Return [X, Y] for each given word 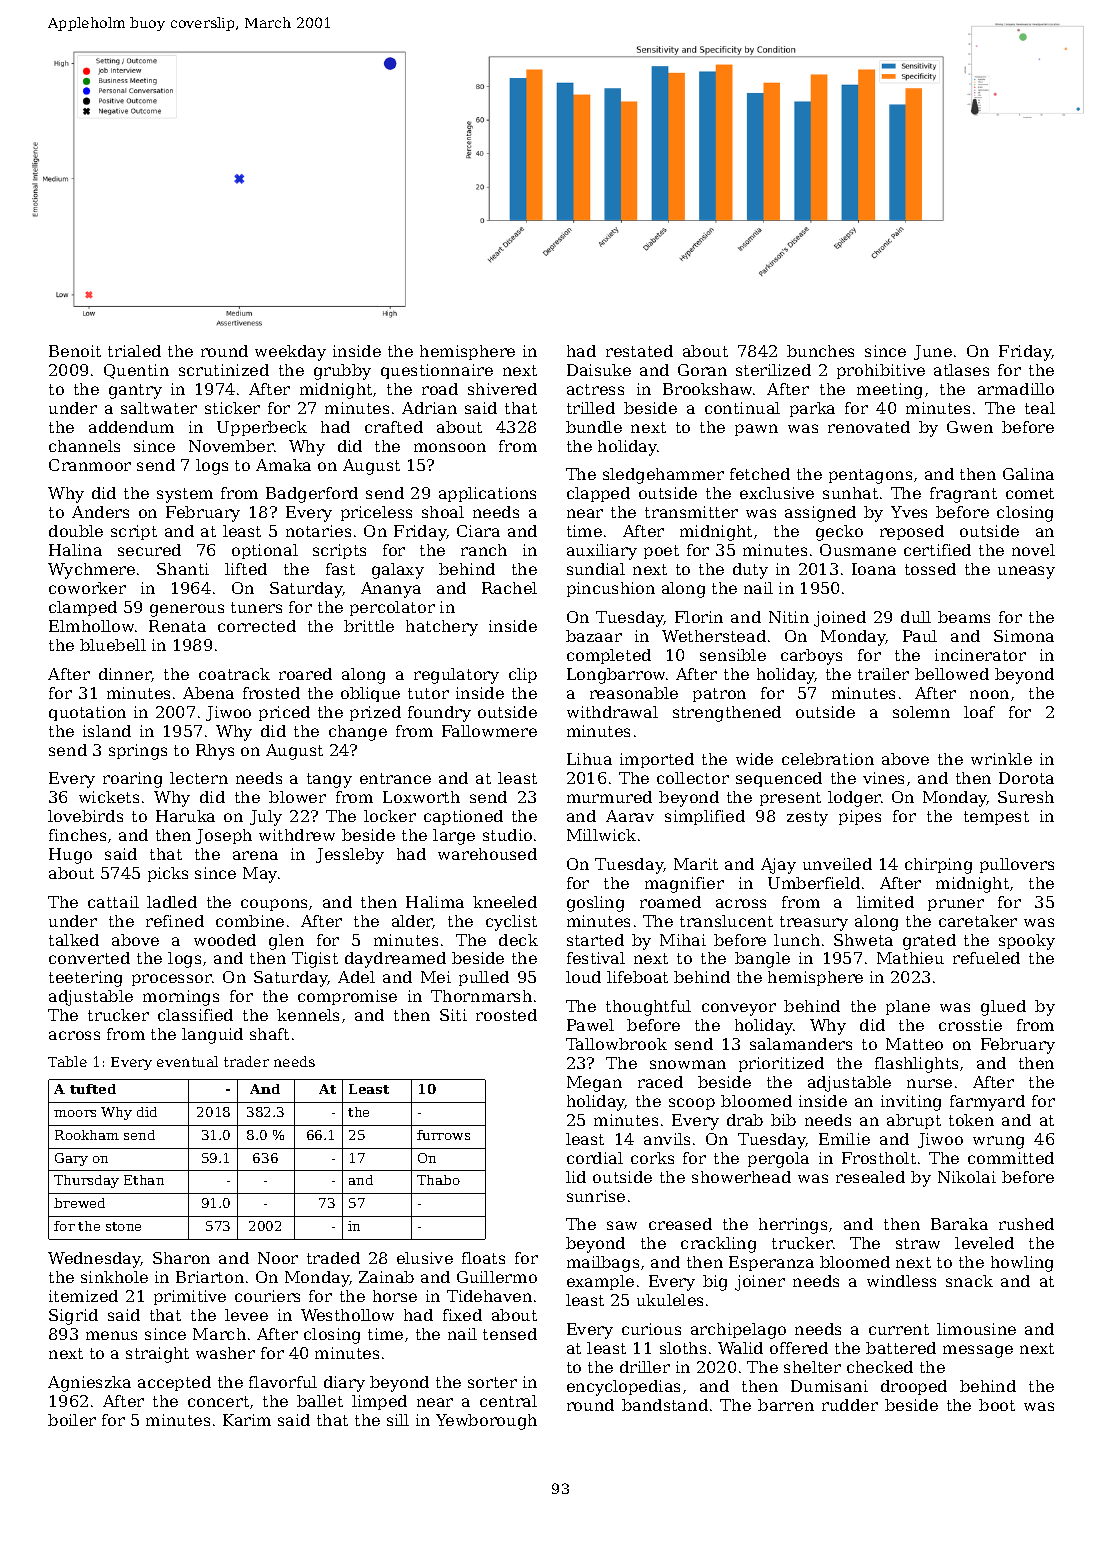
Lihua [589, 759]
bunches [820, 351]
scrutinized [224, 370]
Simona [1024, 636]
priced [284, 713]
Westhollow [347, 1315]
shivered [502, 389]
